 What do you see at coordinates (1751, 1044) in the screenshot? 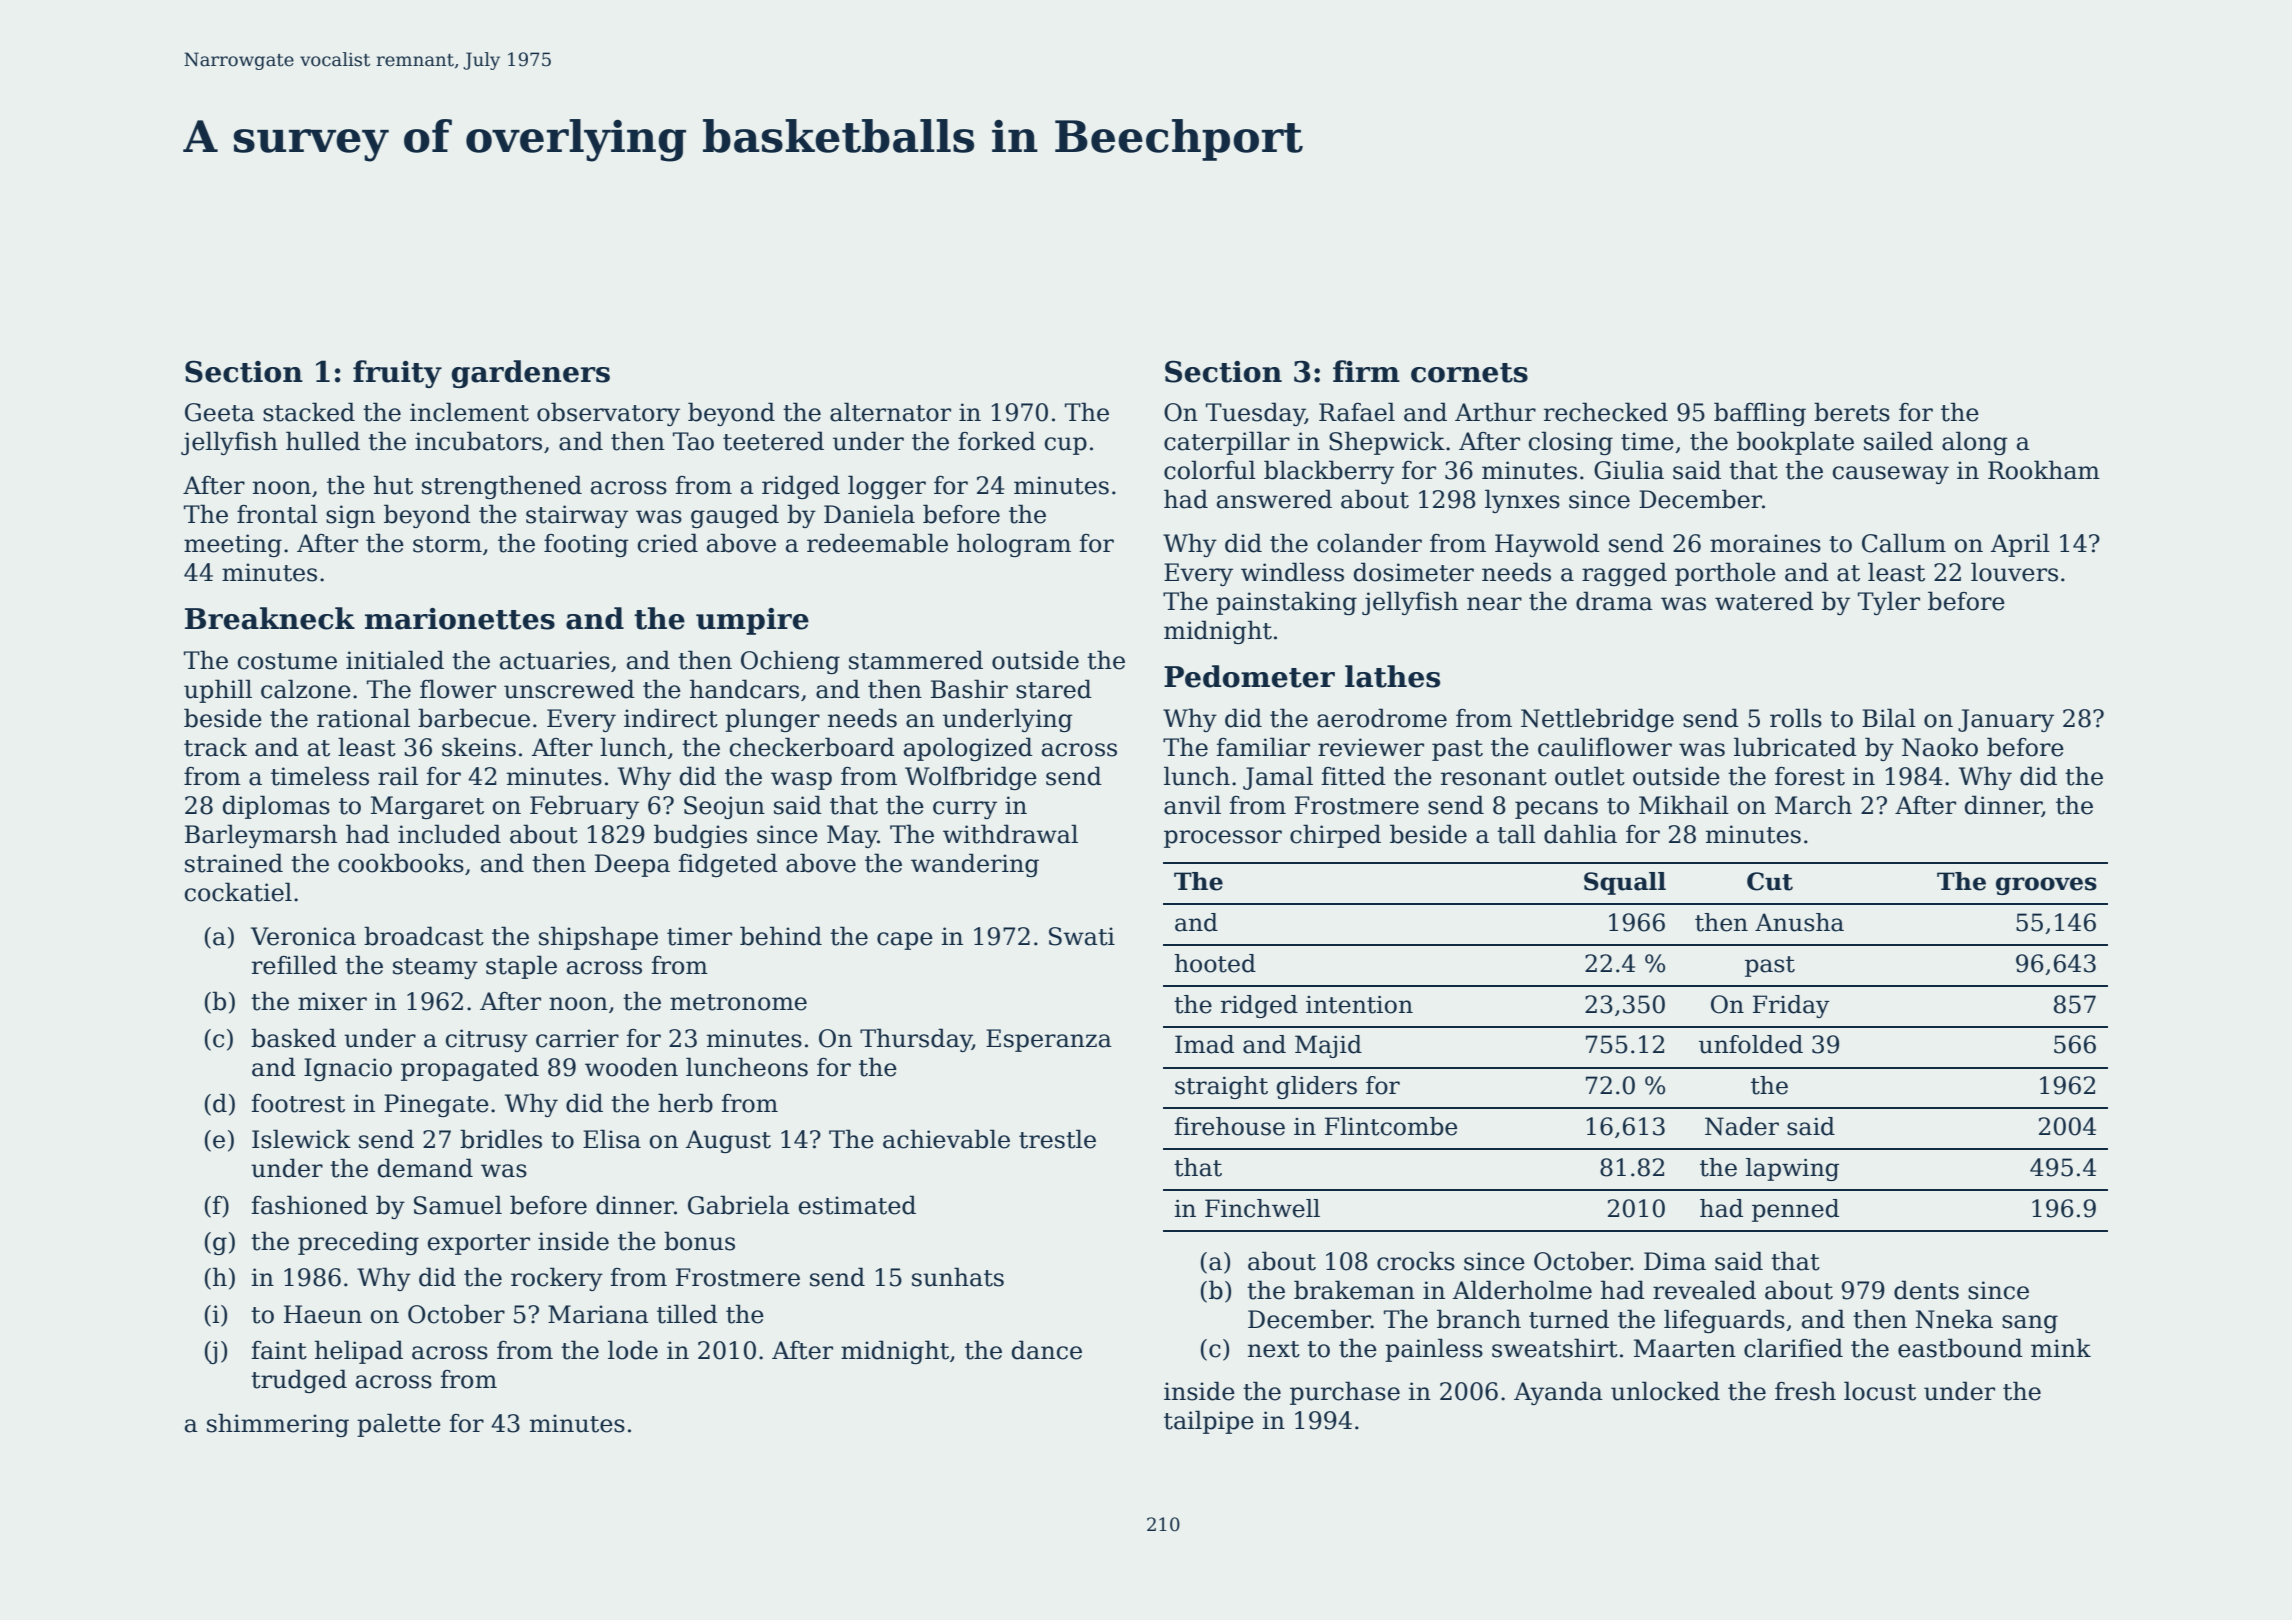
I see `unfolded` at bounding box center [1751, 1044].
